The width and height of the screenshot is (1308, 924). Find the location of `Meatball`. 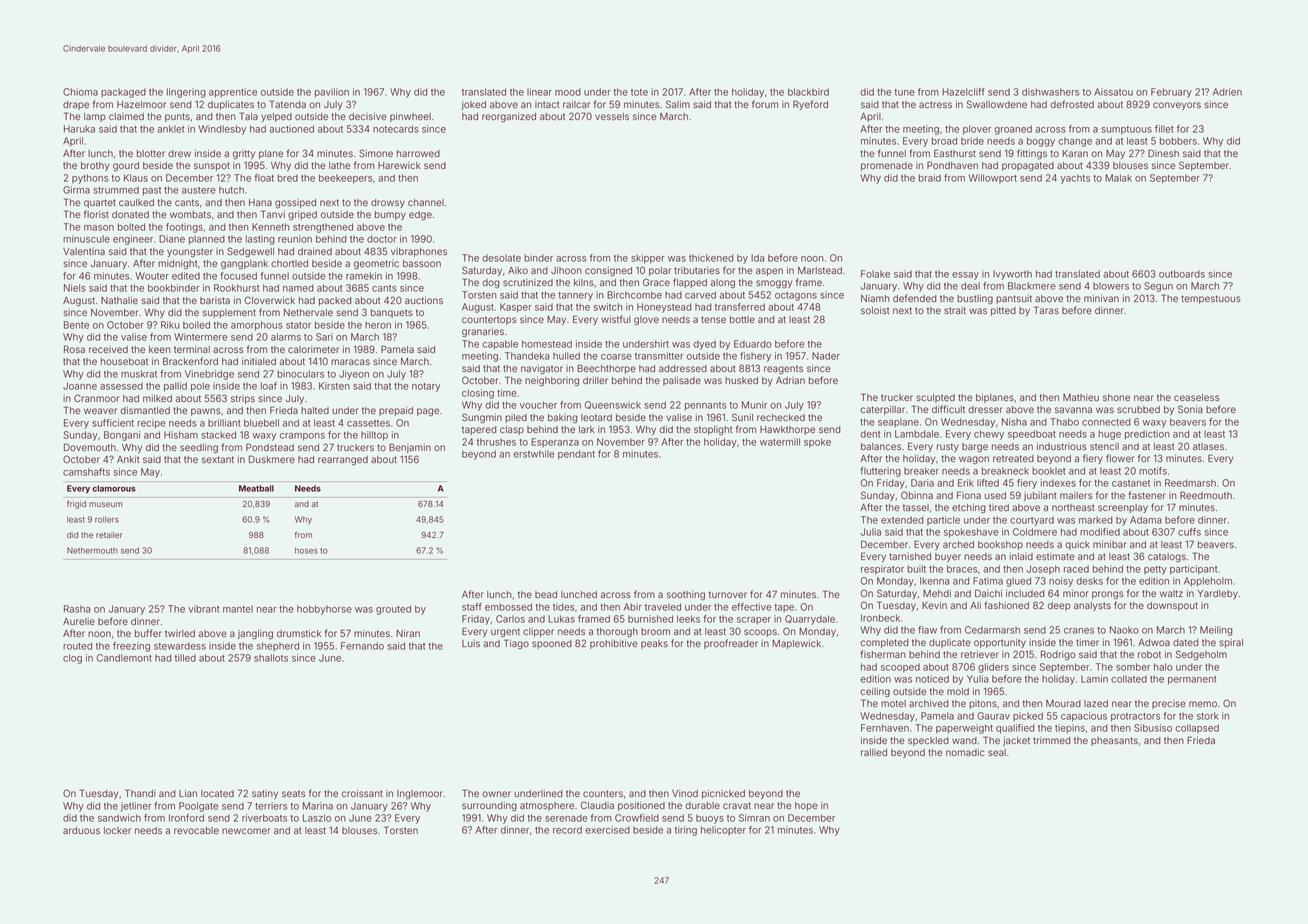

Meatball is located at coordinates (256, 488).
